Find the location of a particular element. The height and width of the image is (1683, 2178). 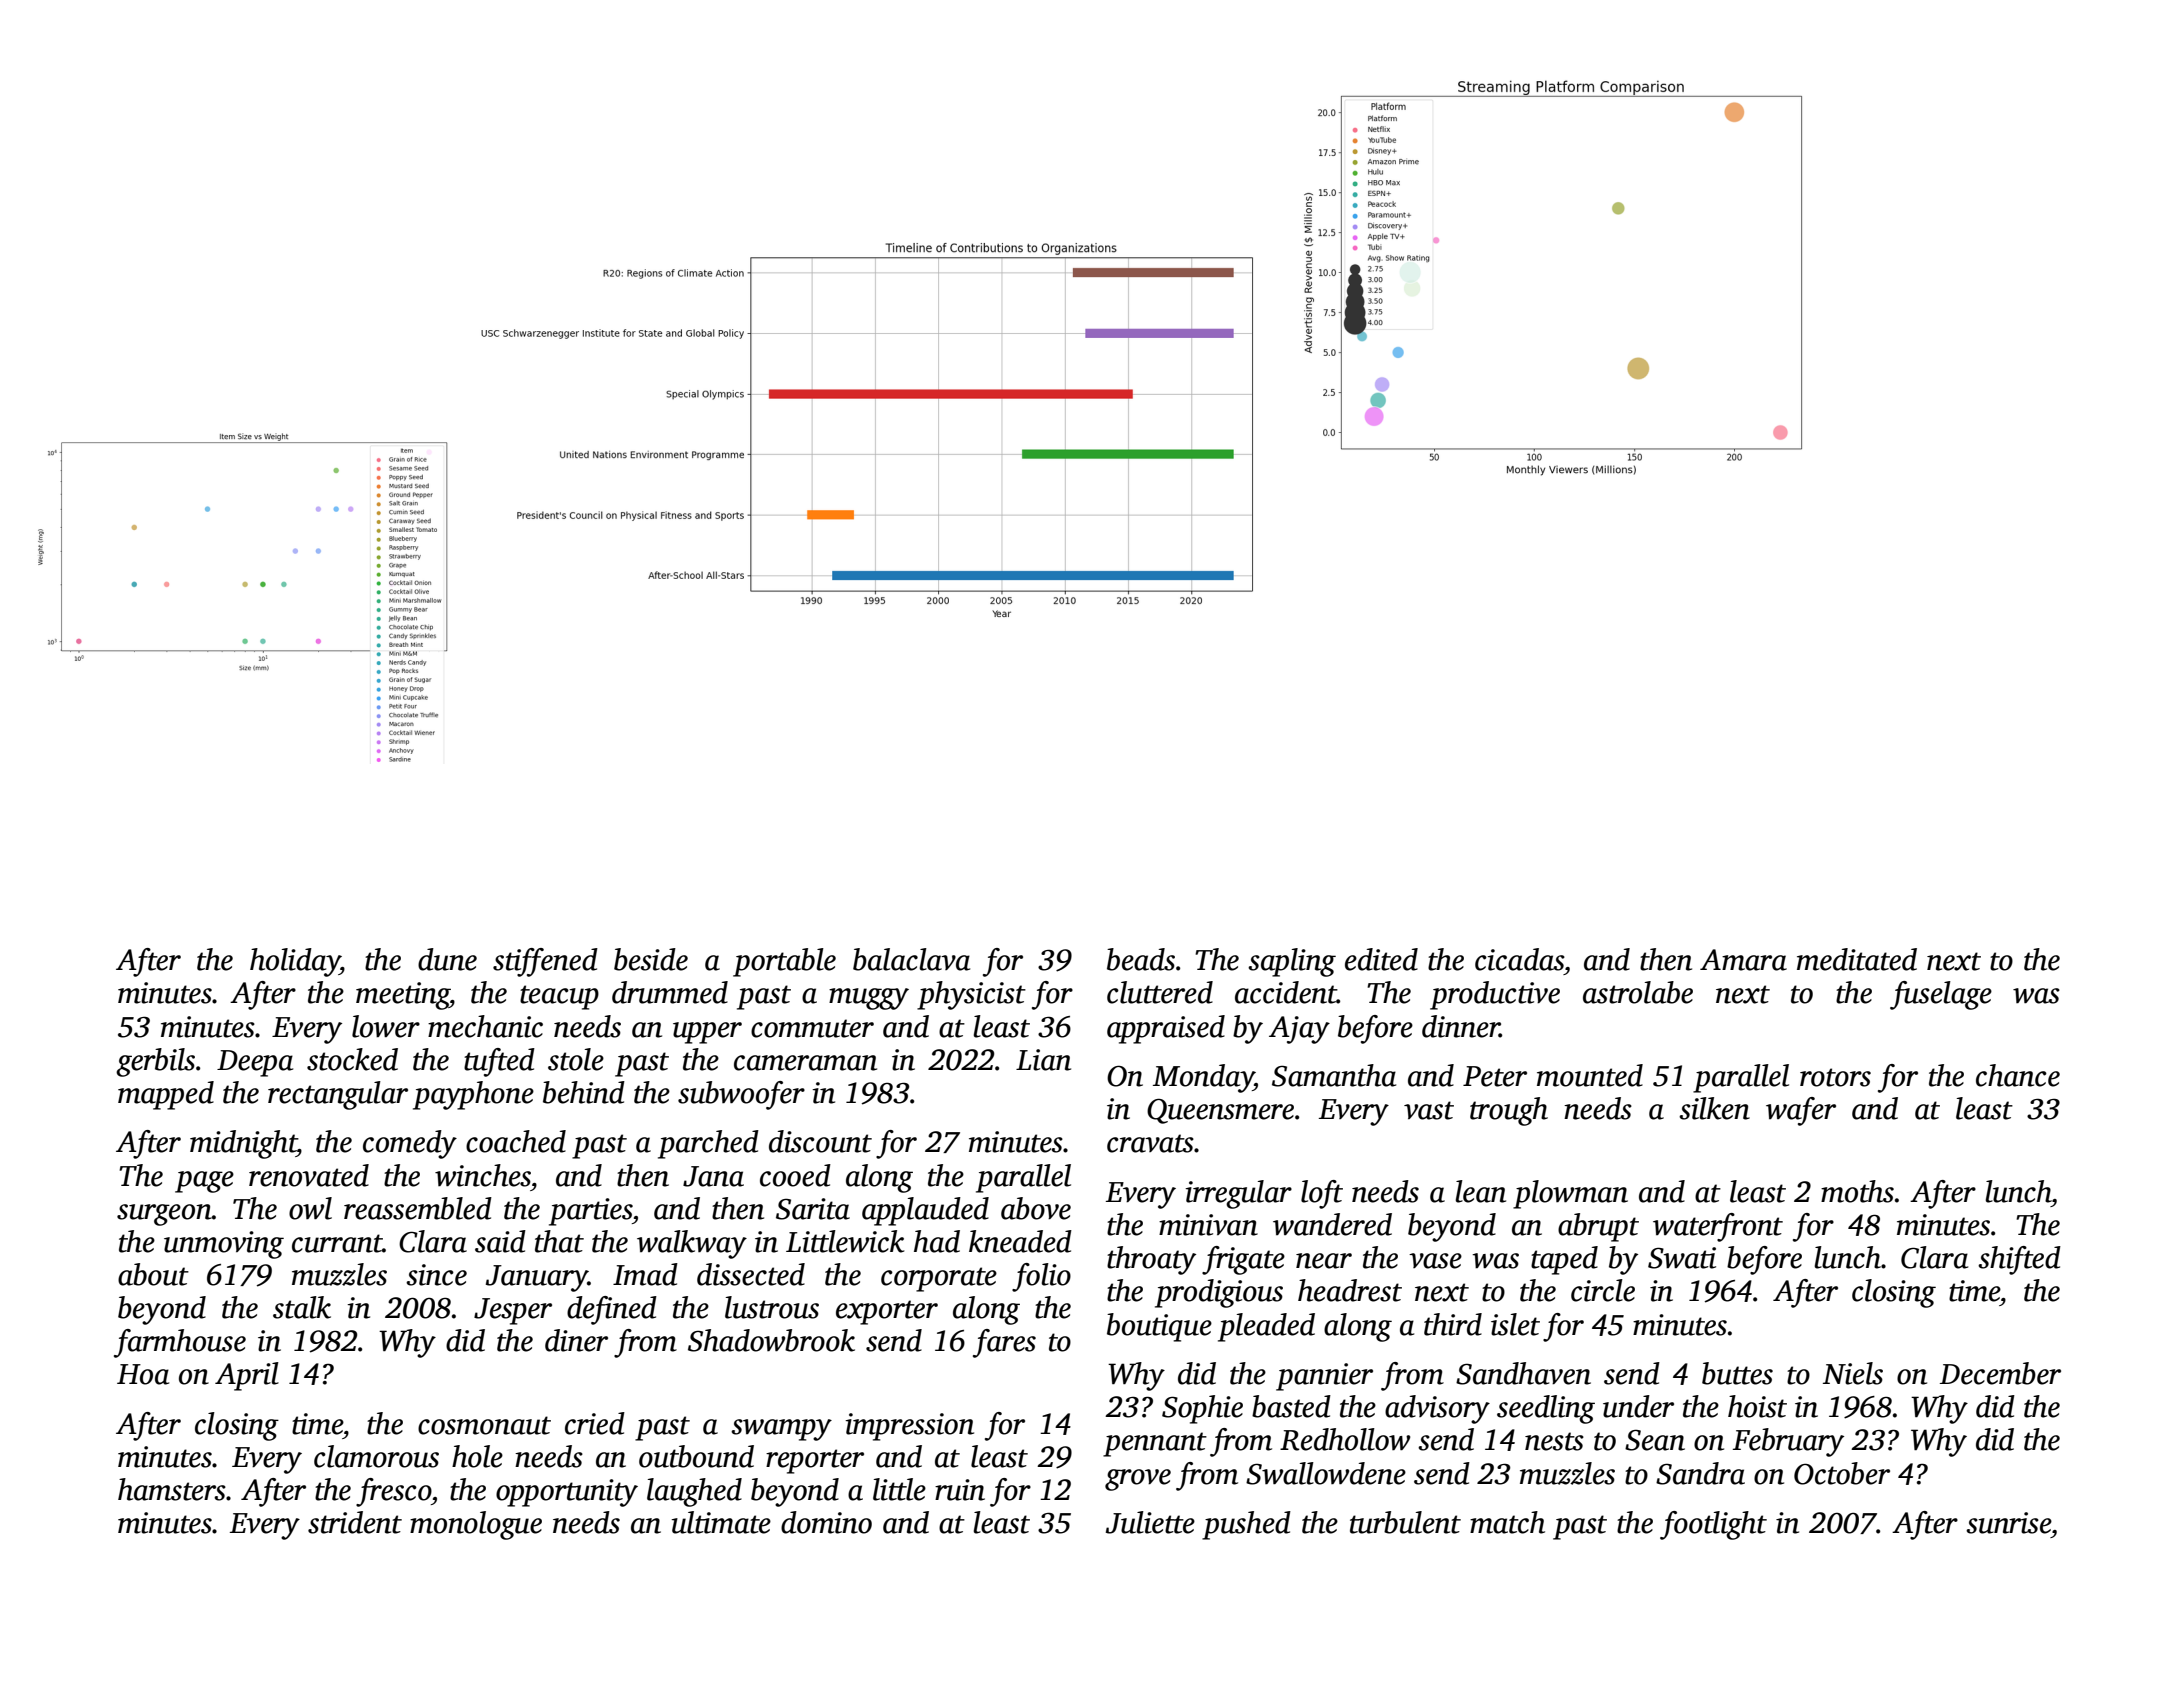

chance is located at coordinates (2018, 1075).
